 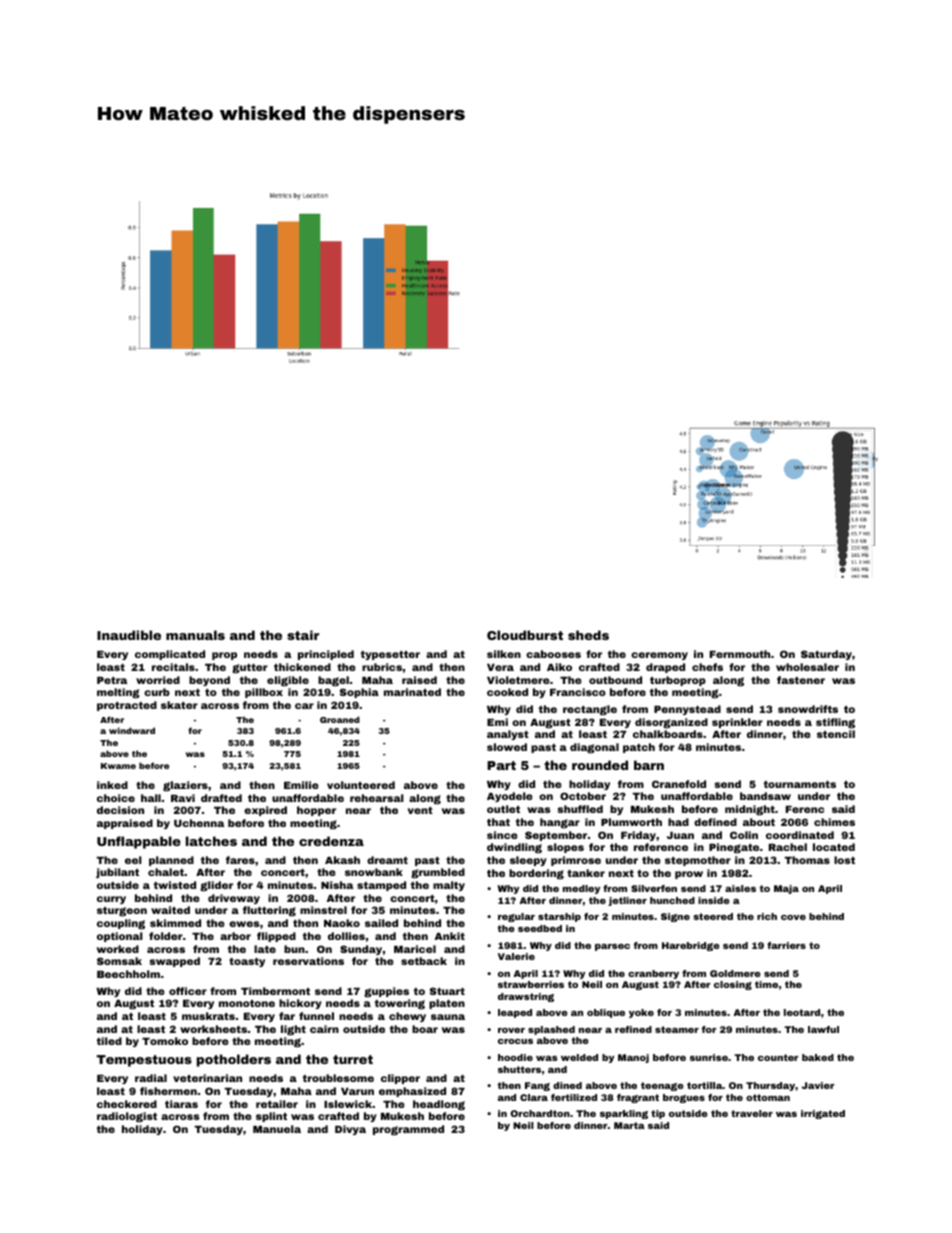 I want to click on rectangle, so click(x=590, y=710).
